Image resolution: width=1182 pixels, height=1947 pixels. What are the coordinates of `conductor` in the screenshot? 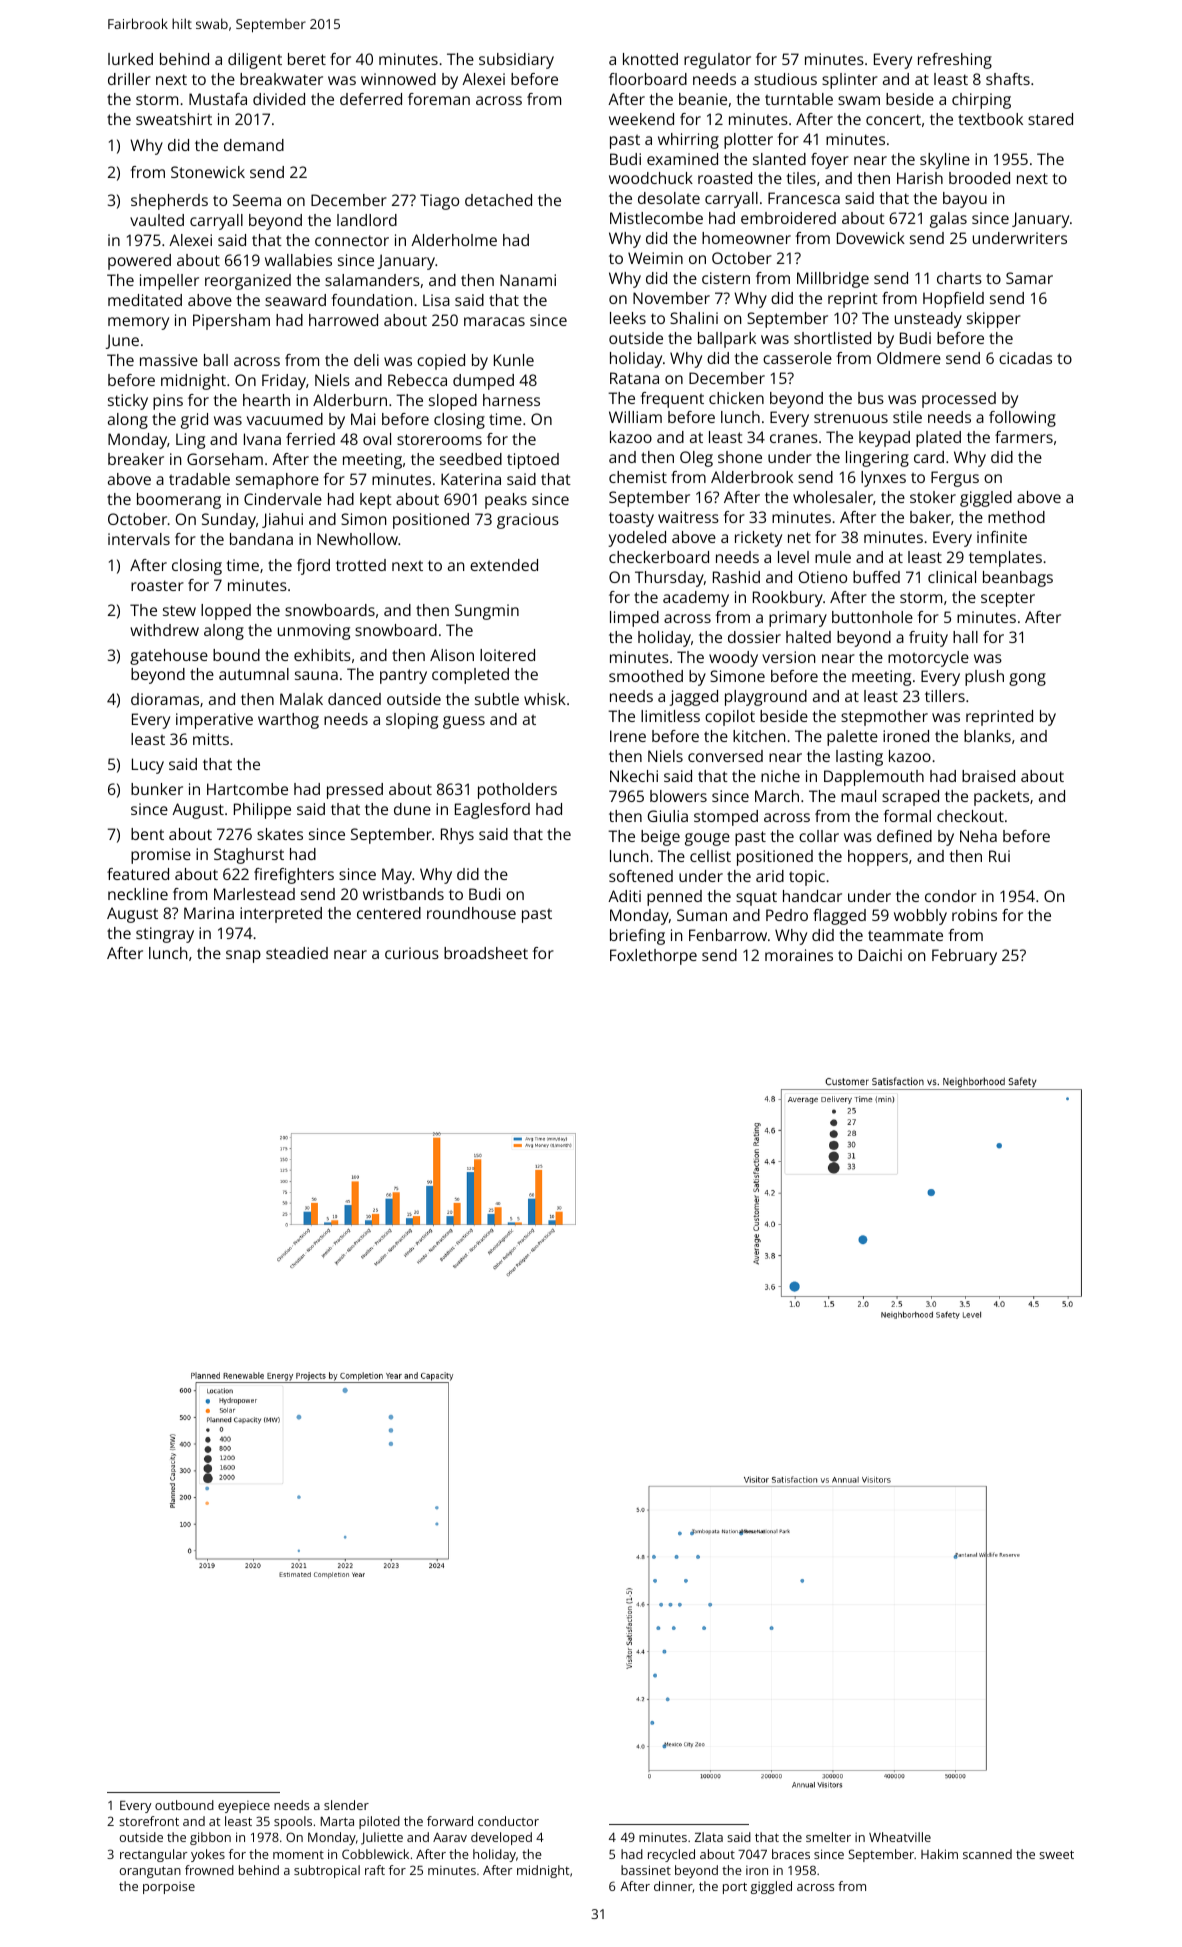 It's located at (508, 1821).
